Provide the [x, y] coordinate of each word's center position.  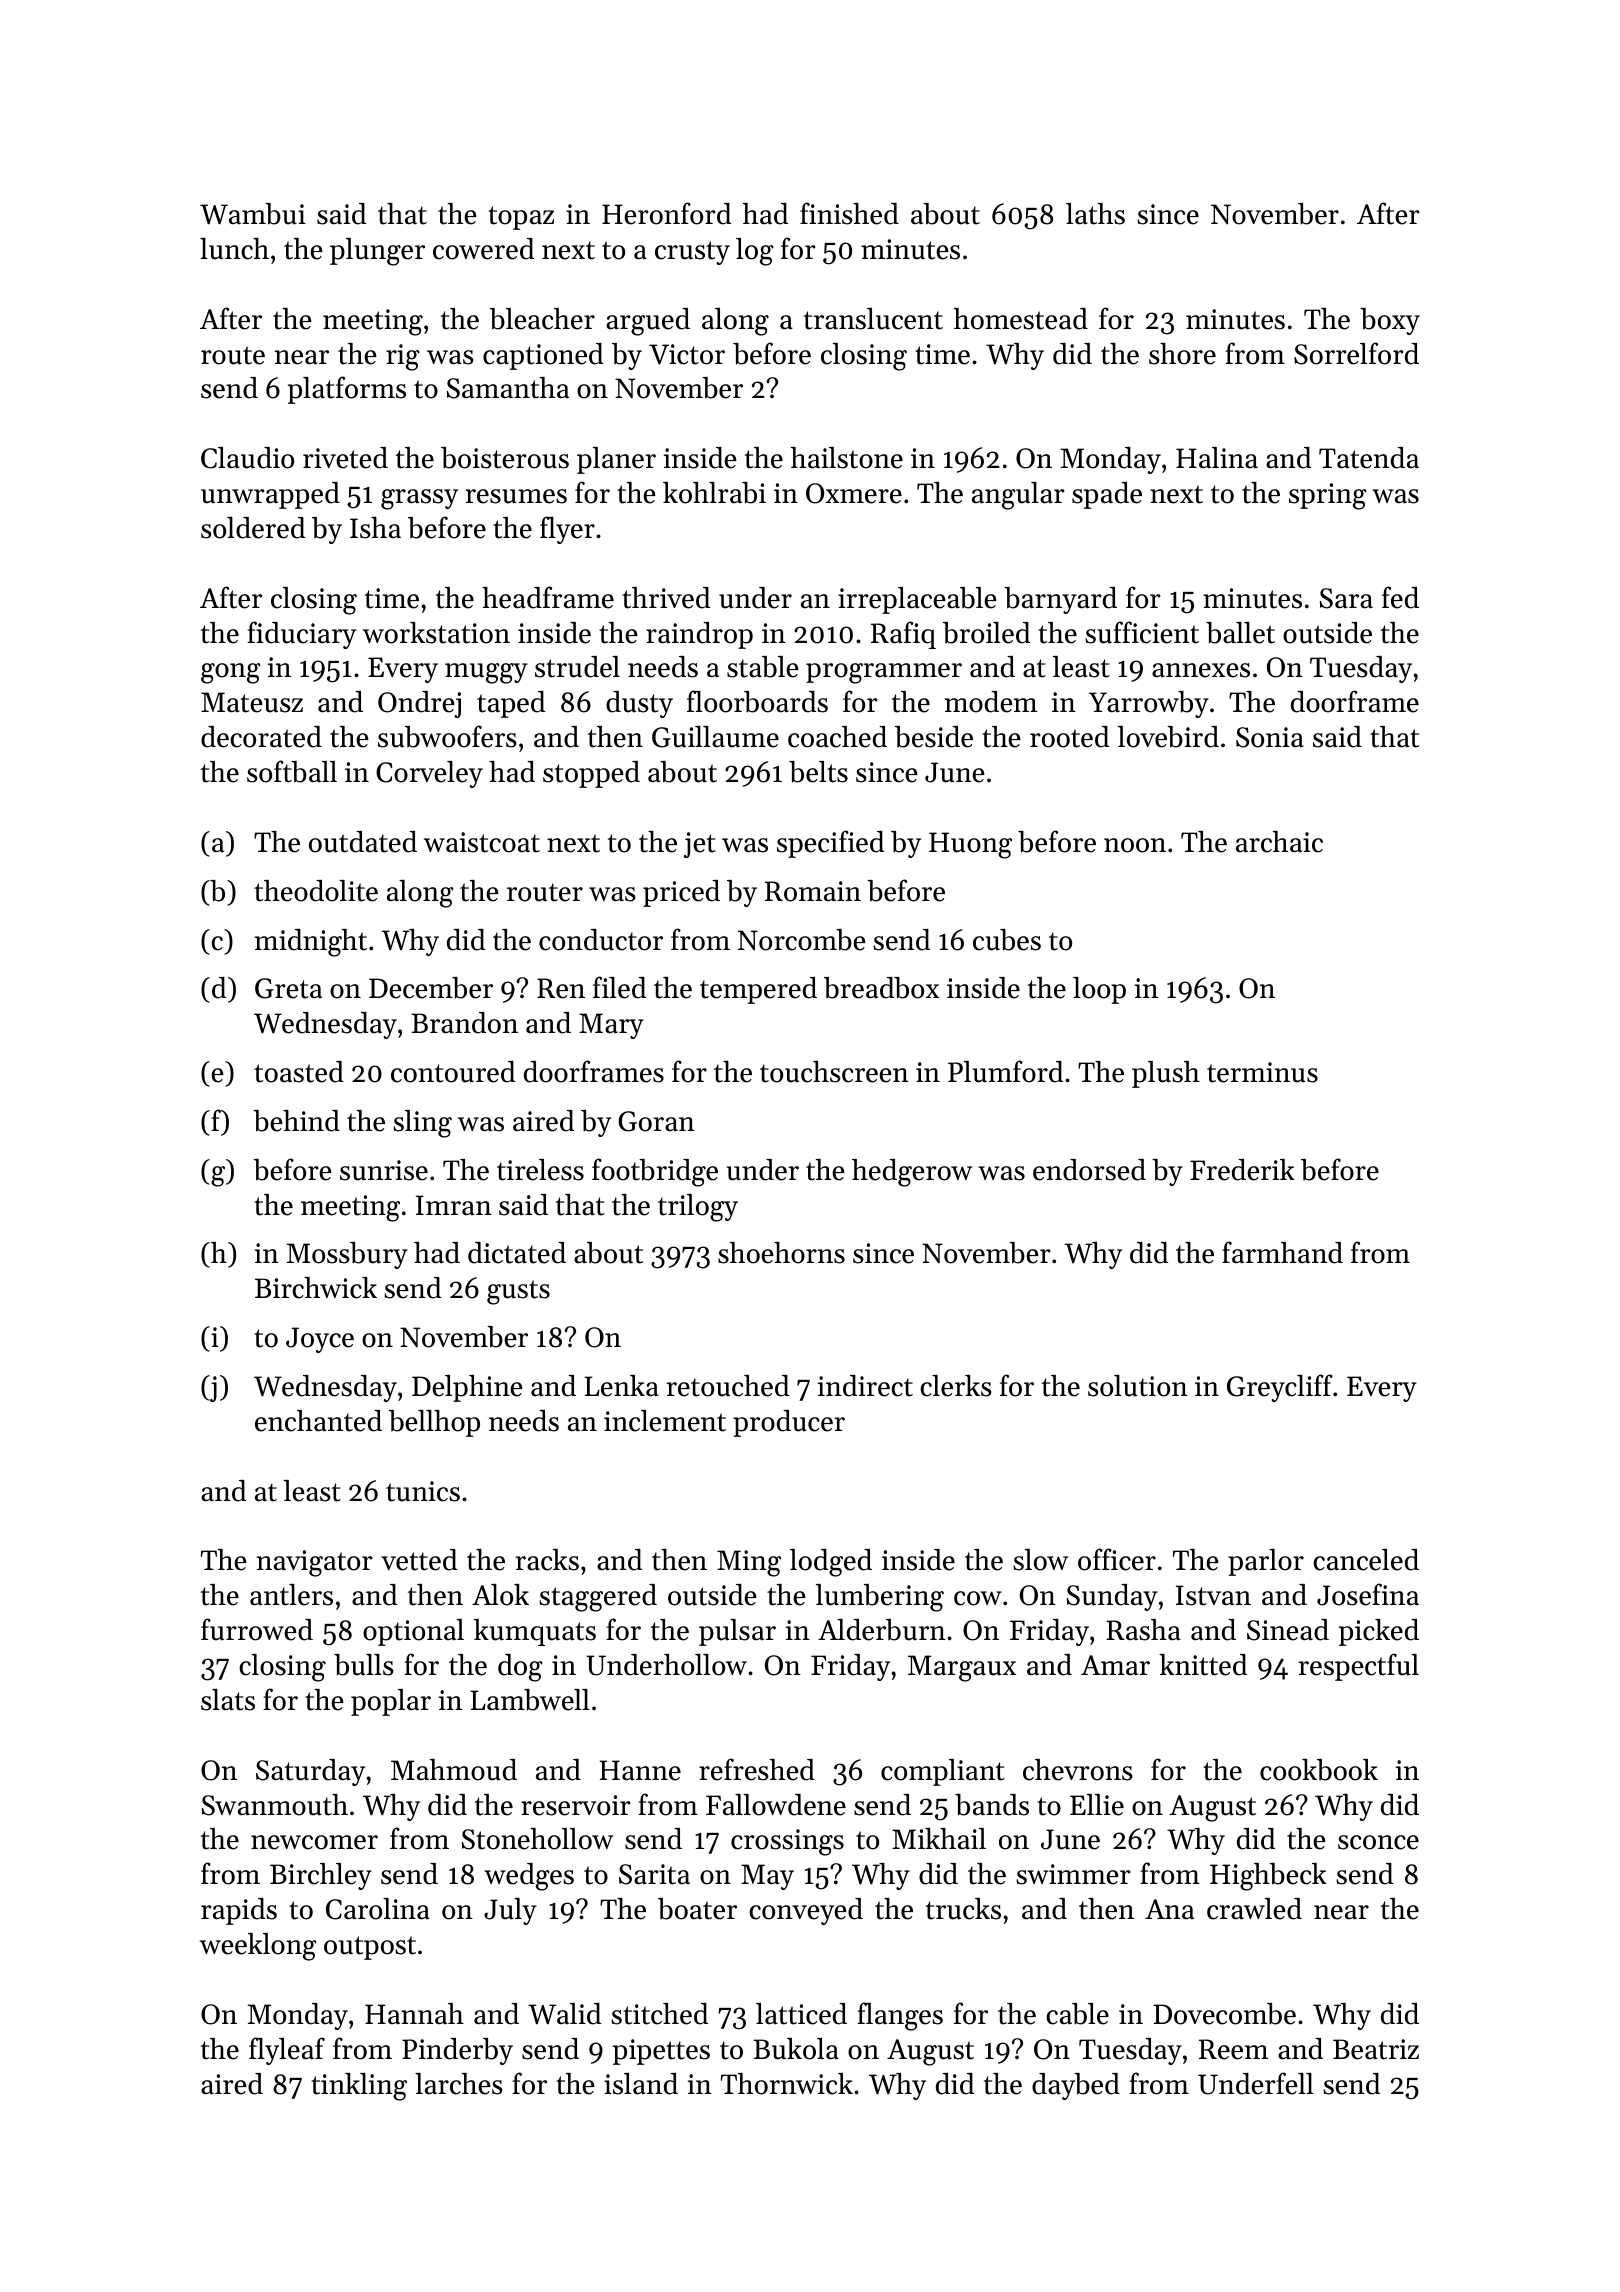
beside [934, 737]
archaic [1279, 842]
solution [1138, 1386]
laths [1095, 214]
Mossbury [347, 1255]
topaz [521, 218]
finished [849, 213]
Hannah [414, 2013]
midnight [311, 943]
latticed [801, 2014]
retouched [728, 1386]
